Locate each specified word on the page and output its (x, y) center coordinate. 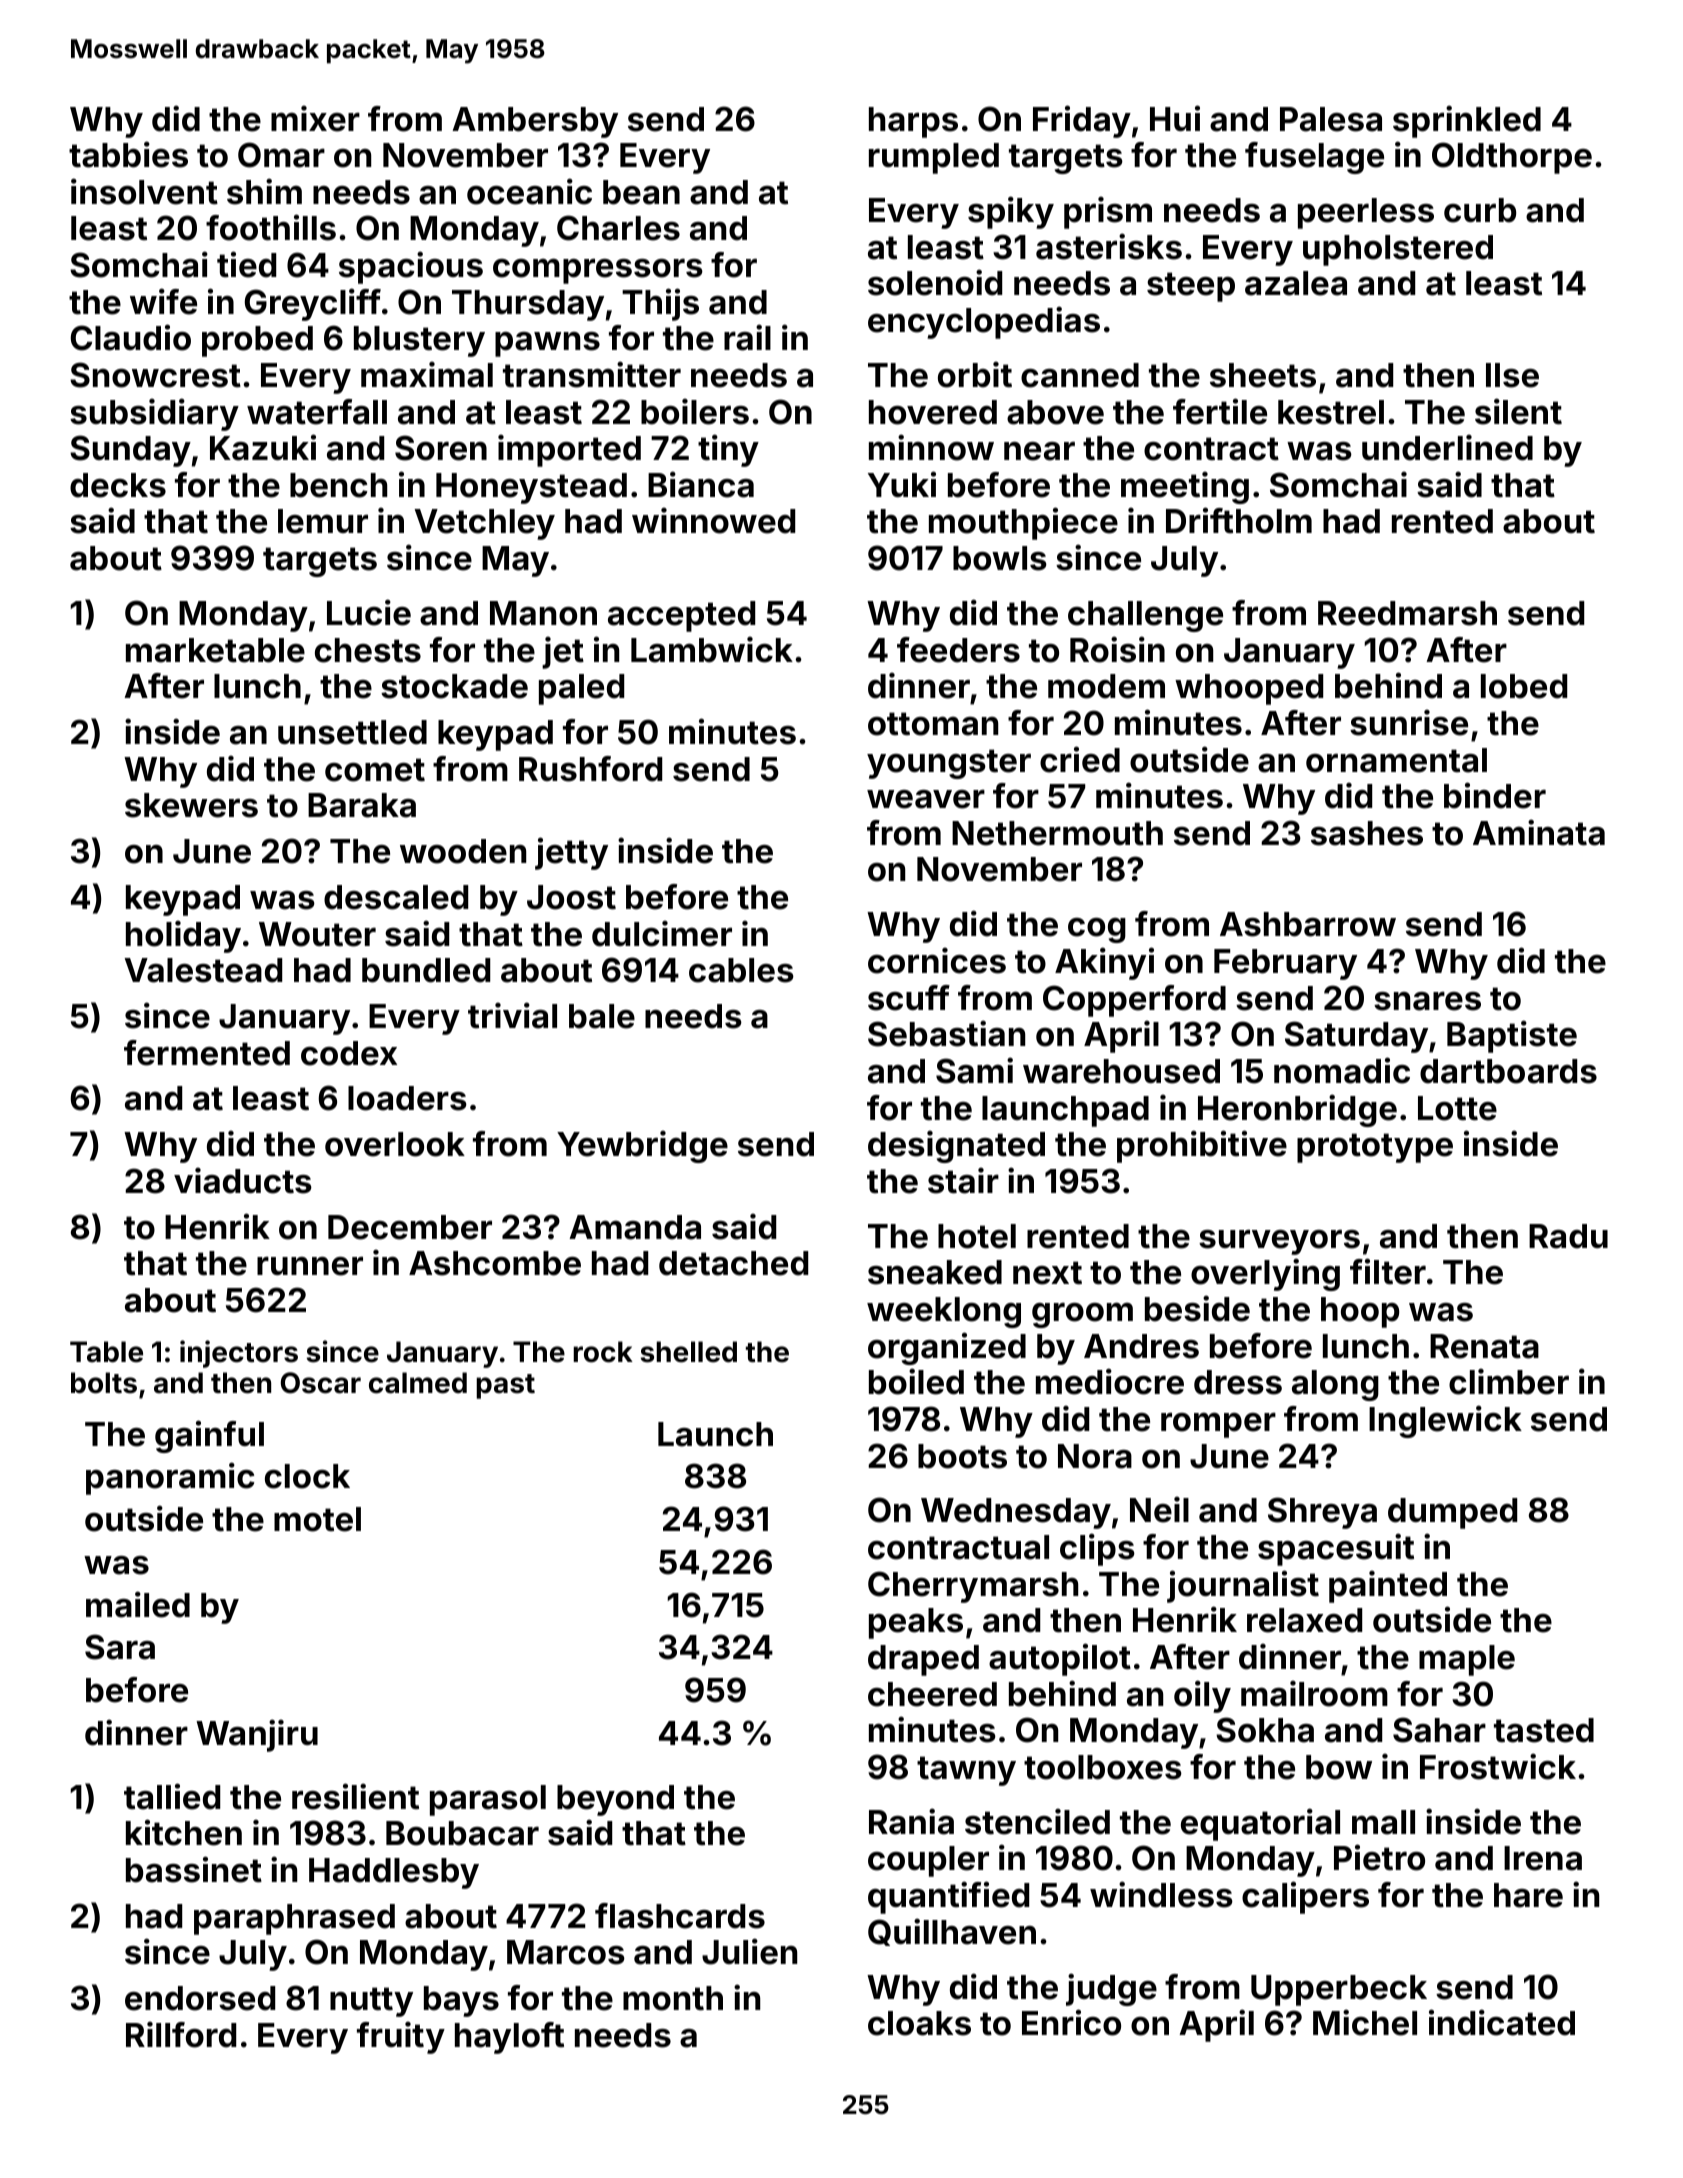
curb (1480, 210)
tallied (172, 1796)
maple (1467, 1660)
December (410, 1227)
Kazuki (263, 447)
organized (947, 1348)
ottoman (933, 724)
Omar (281, 155)
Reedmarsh (1407, 613)
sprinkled (1467, 121)
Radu (1568, 1236)
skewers (191, 805)
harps (913, 122)
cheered (932, 1694)
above (1055, 412)
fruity (401, 2037)
